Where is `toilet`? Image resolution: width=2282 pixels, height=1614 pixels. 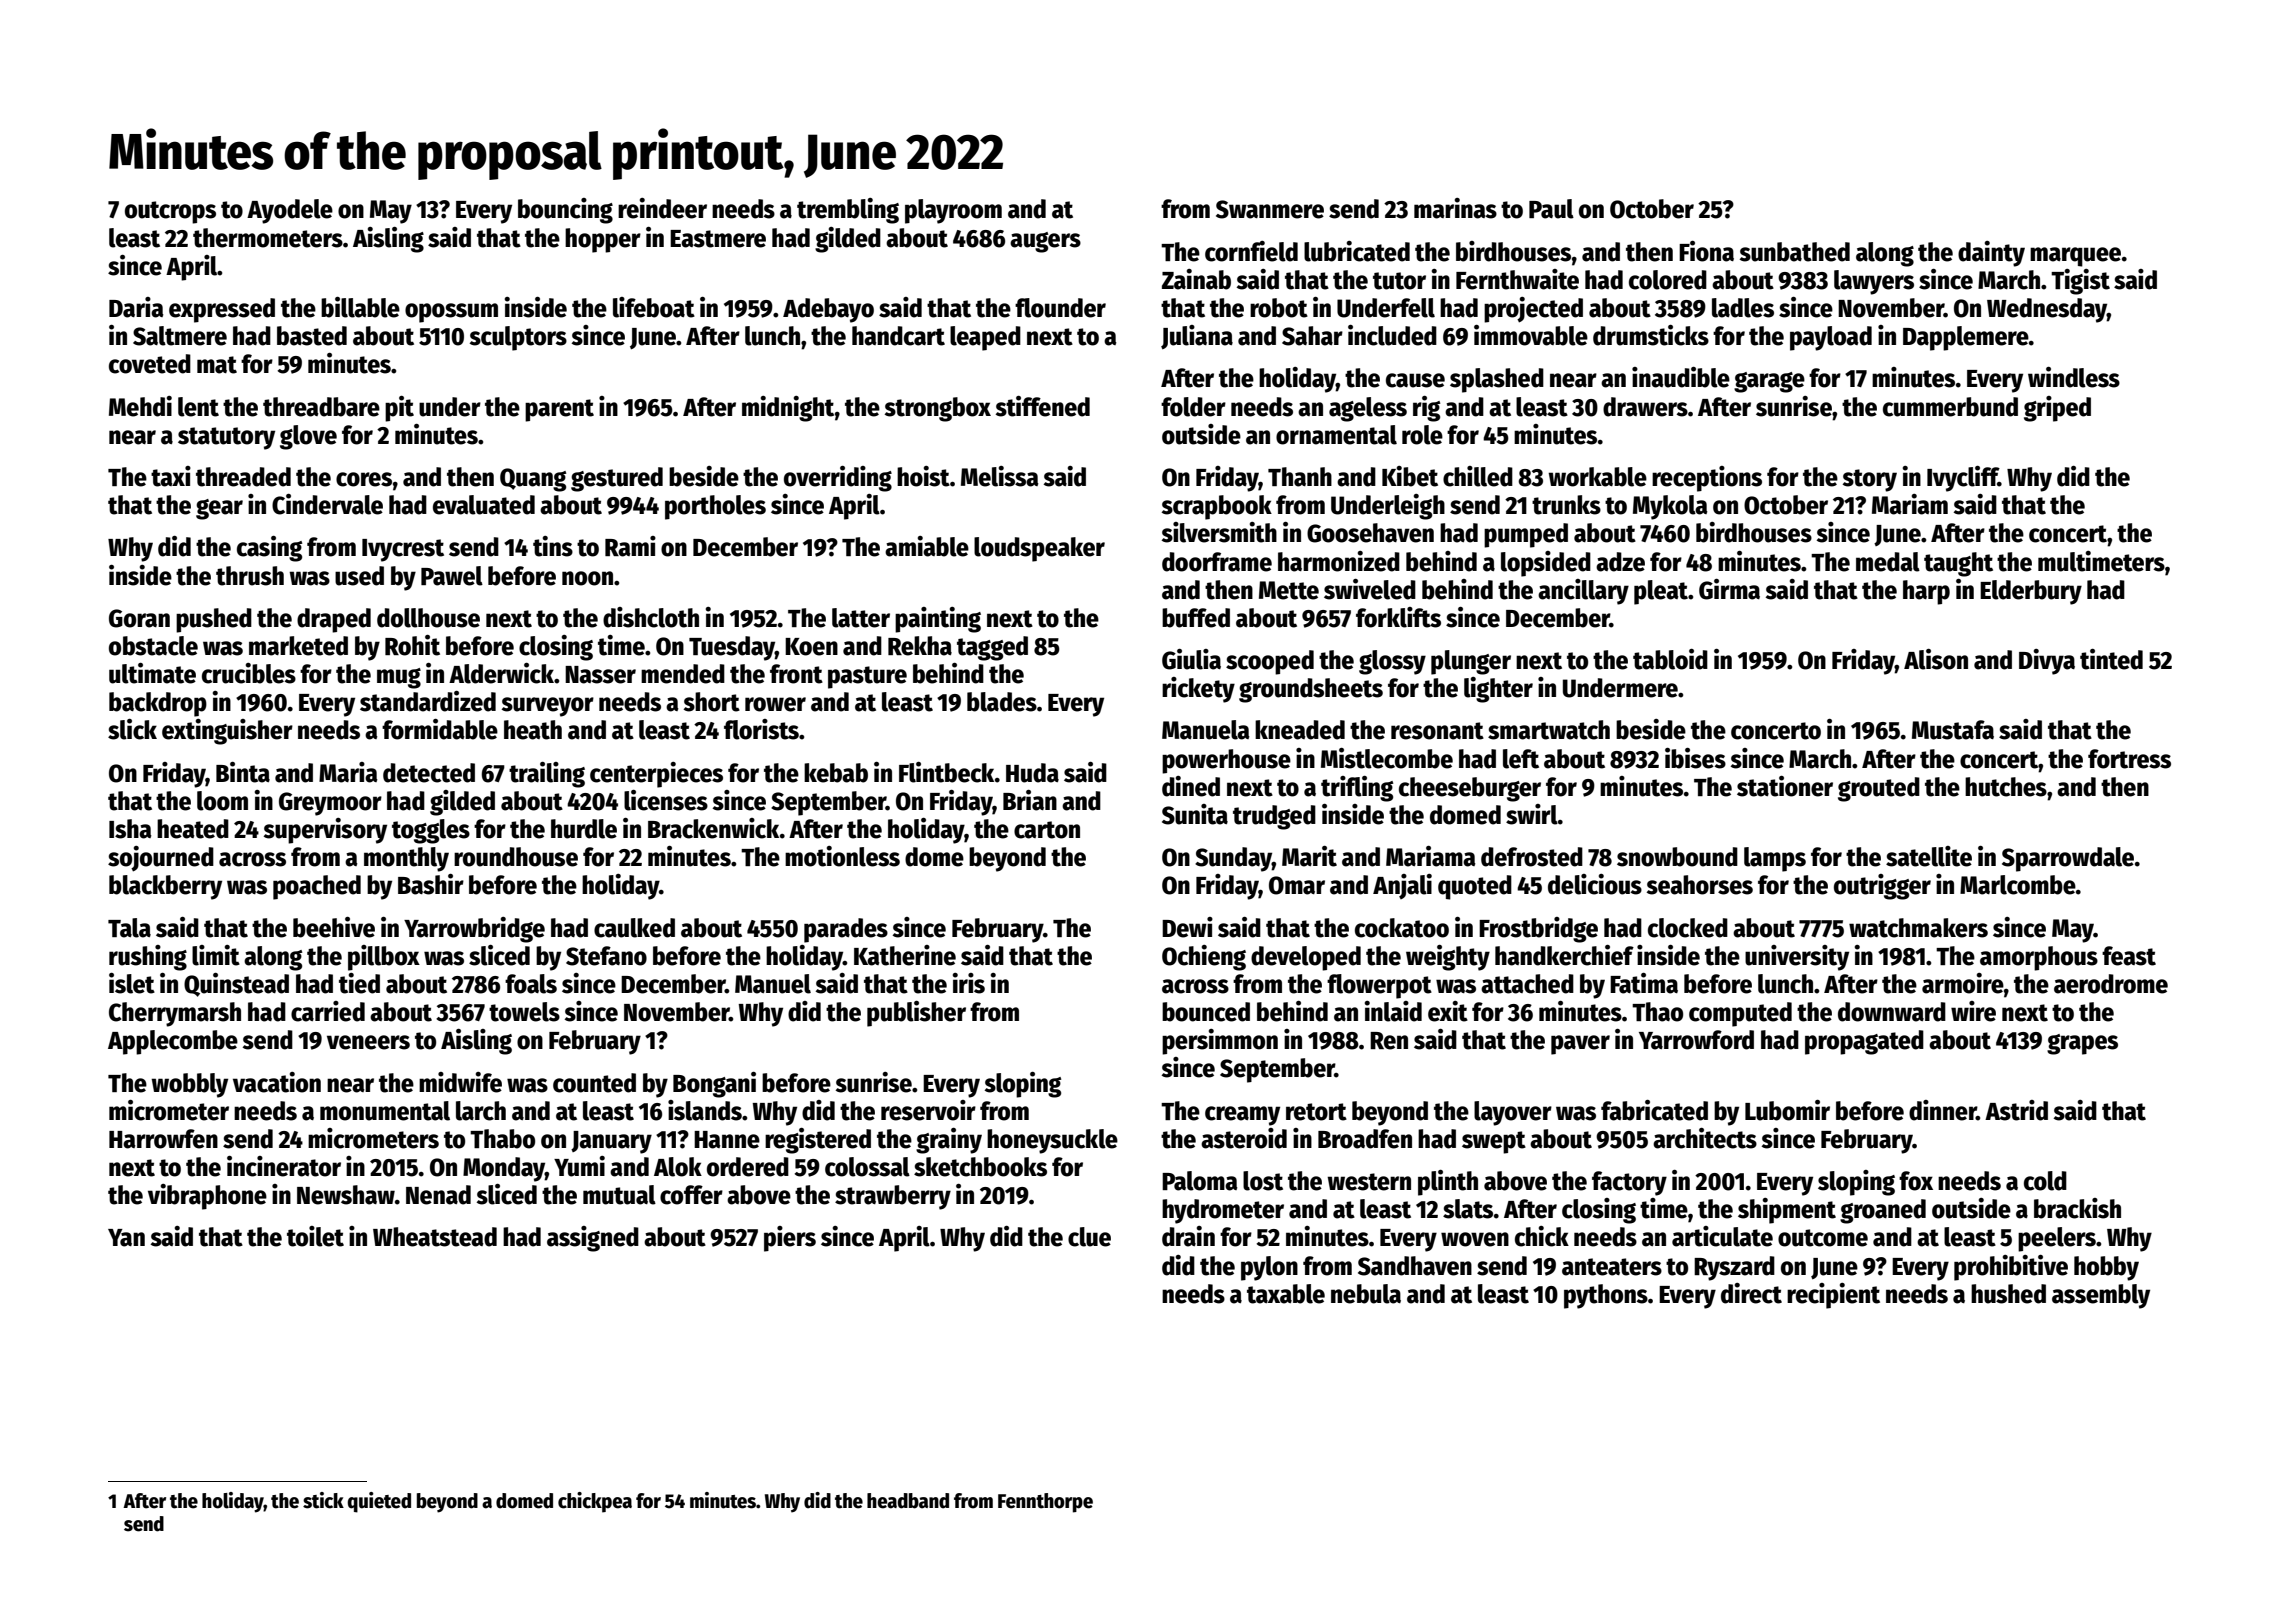
toilet is located at coordinates (315, 1236).
